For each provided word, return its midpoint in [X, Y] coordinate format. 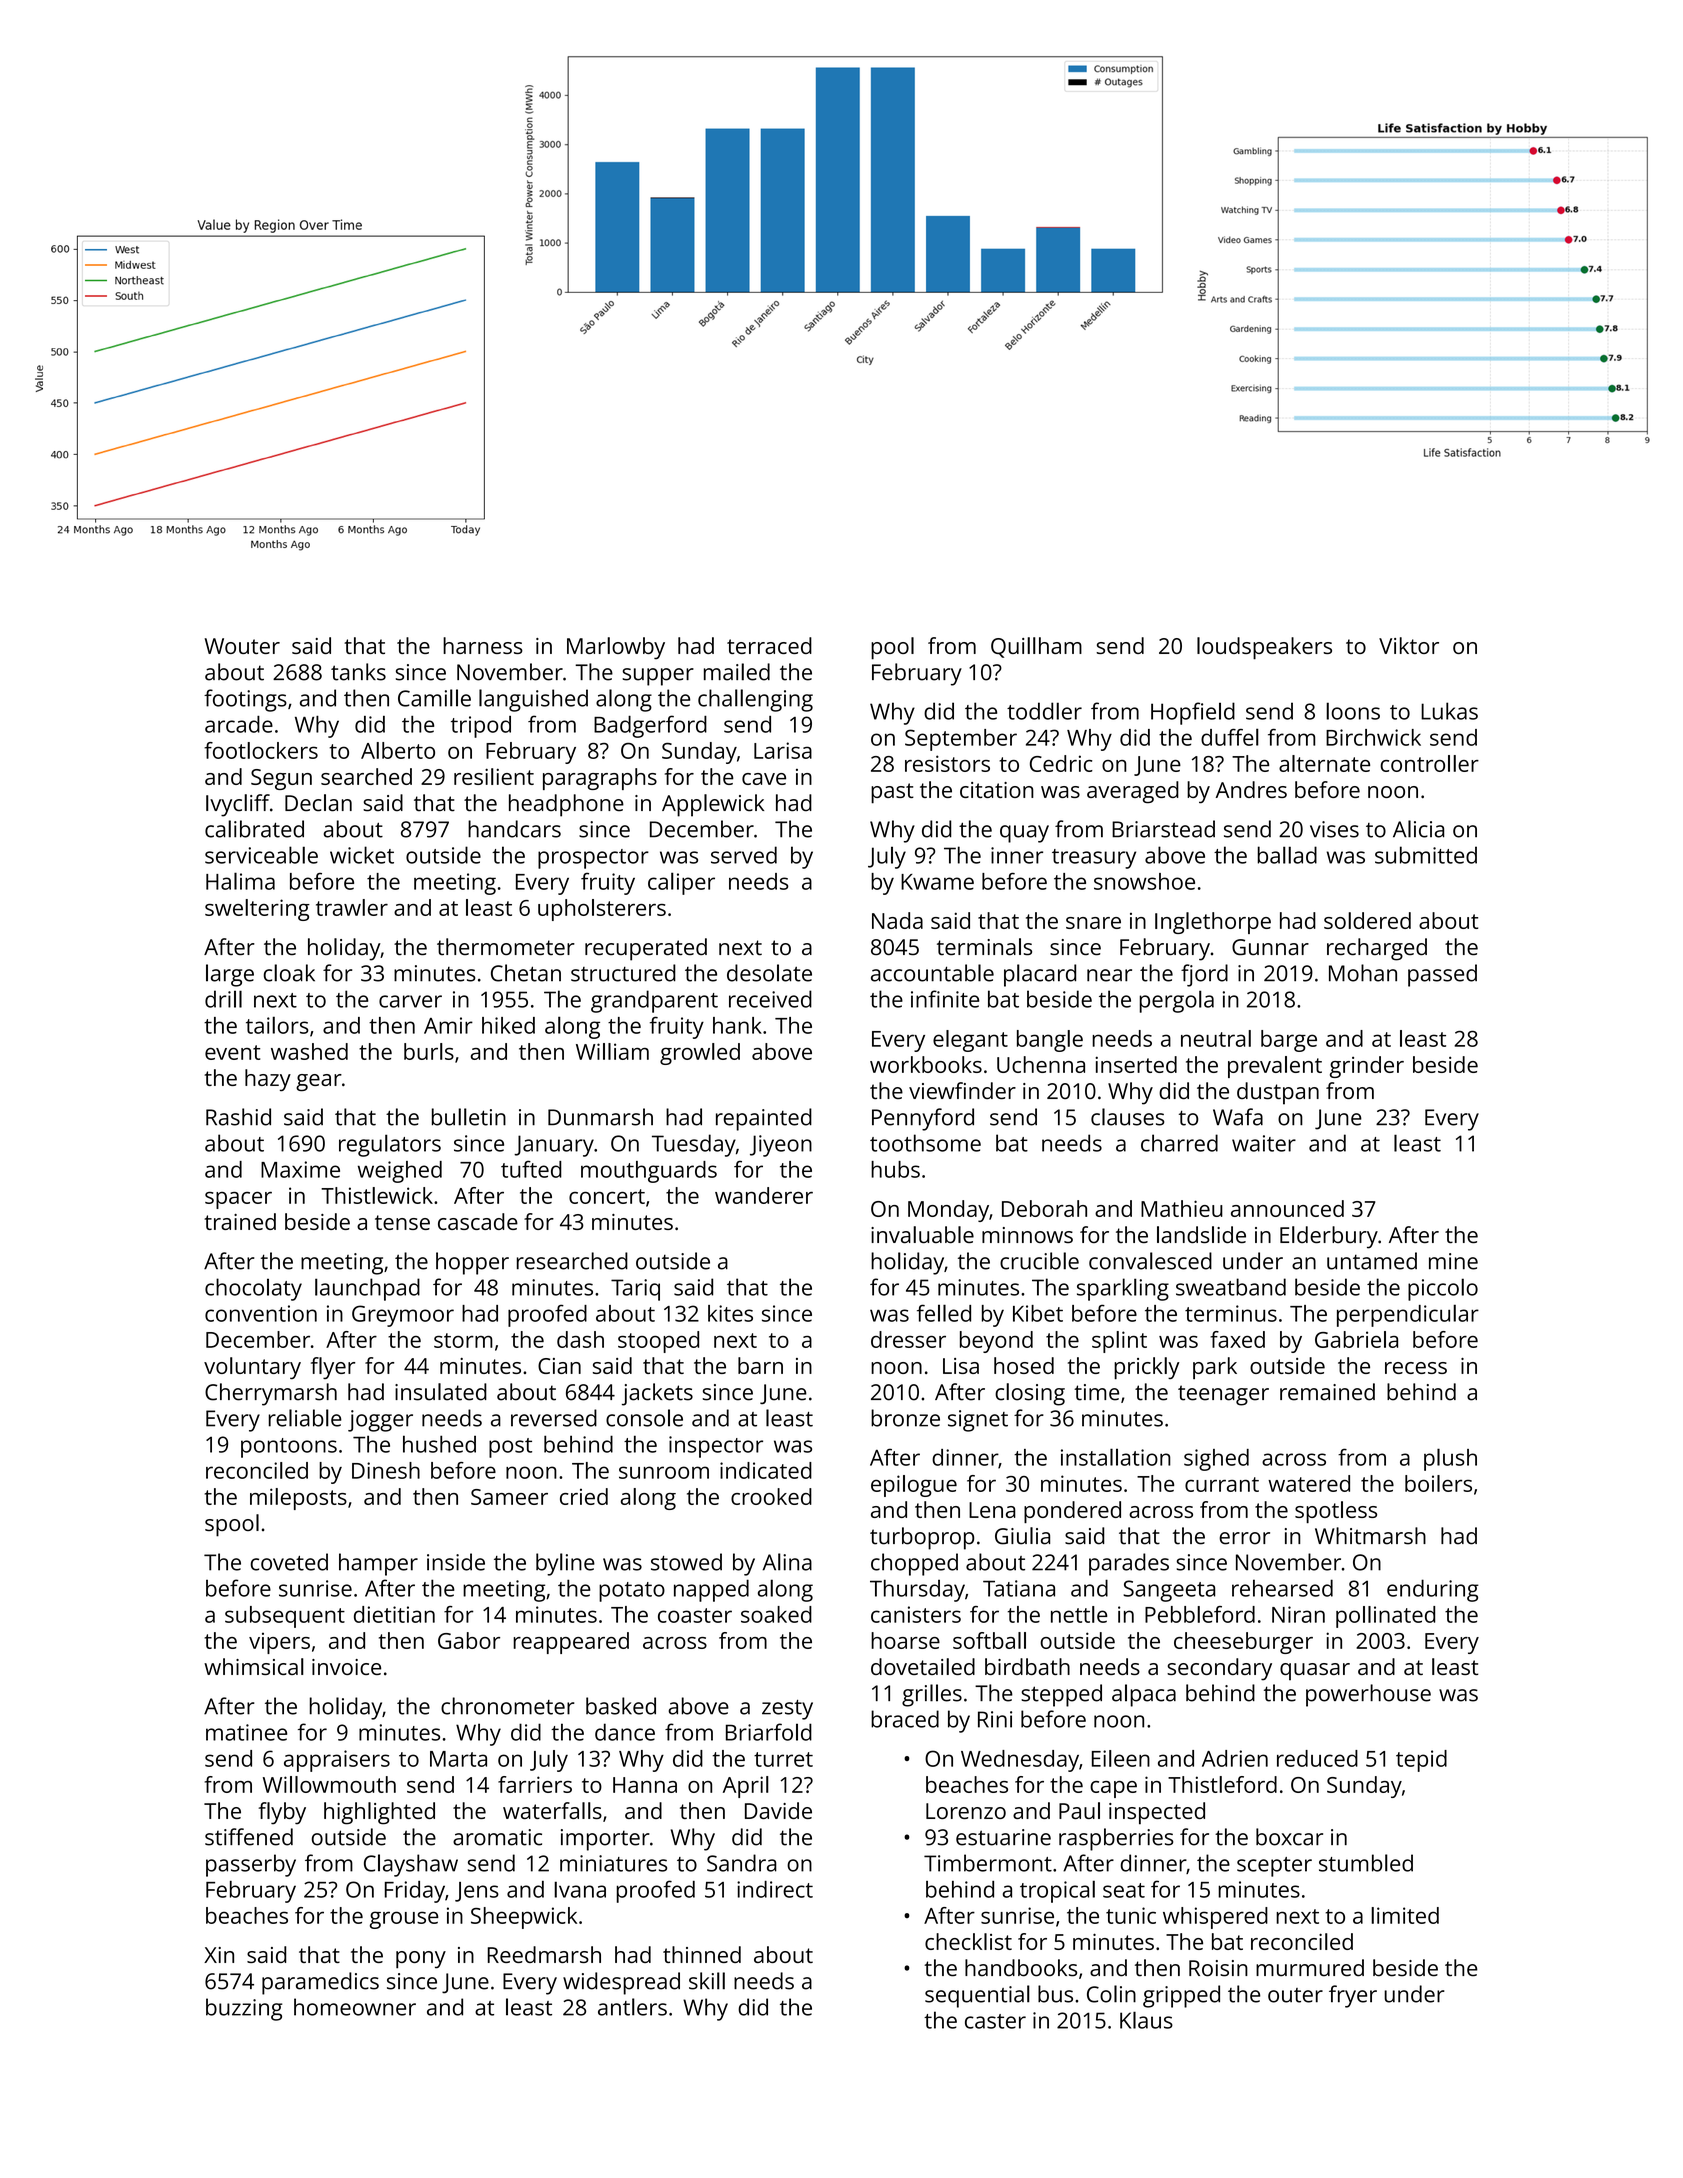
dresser [908, 1339]
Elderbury [1329, 1237]
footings [245, 700]
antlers [632, 2007]
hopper [472, 1263]
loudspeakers [1264, 648]
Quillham [1036, 647]
